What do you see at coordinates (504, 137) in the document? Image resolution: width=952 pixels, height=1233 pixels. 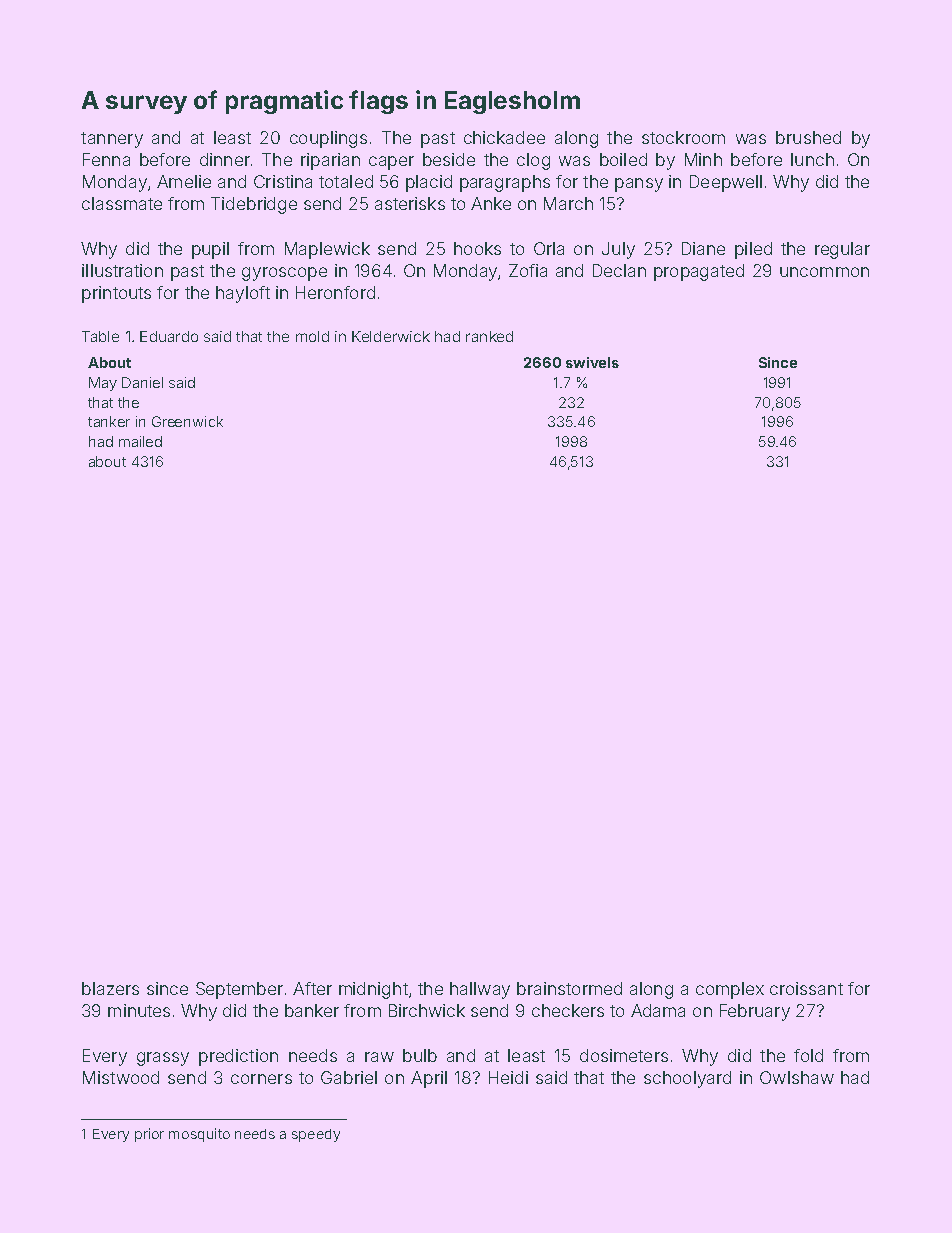 I see `chickadee` at bounding box center [504, 137].
